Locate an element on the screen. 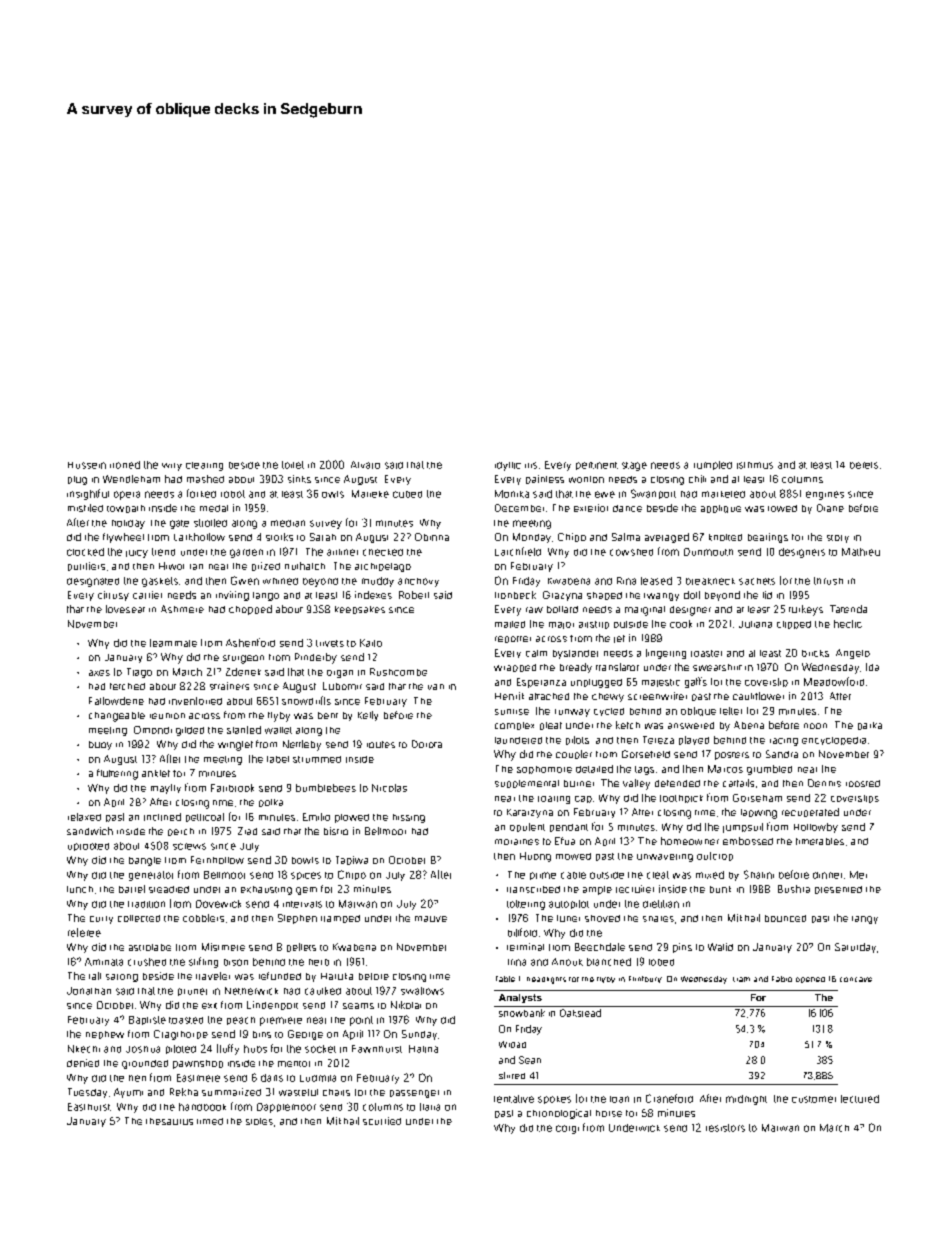 Image resolution: width=952 pixels, height=1233 pixels. opera is located at coordinates (127, 495).
